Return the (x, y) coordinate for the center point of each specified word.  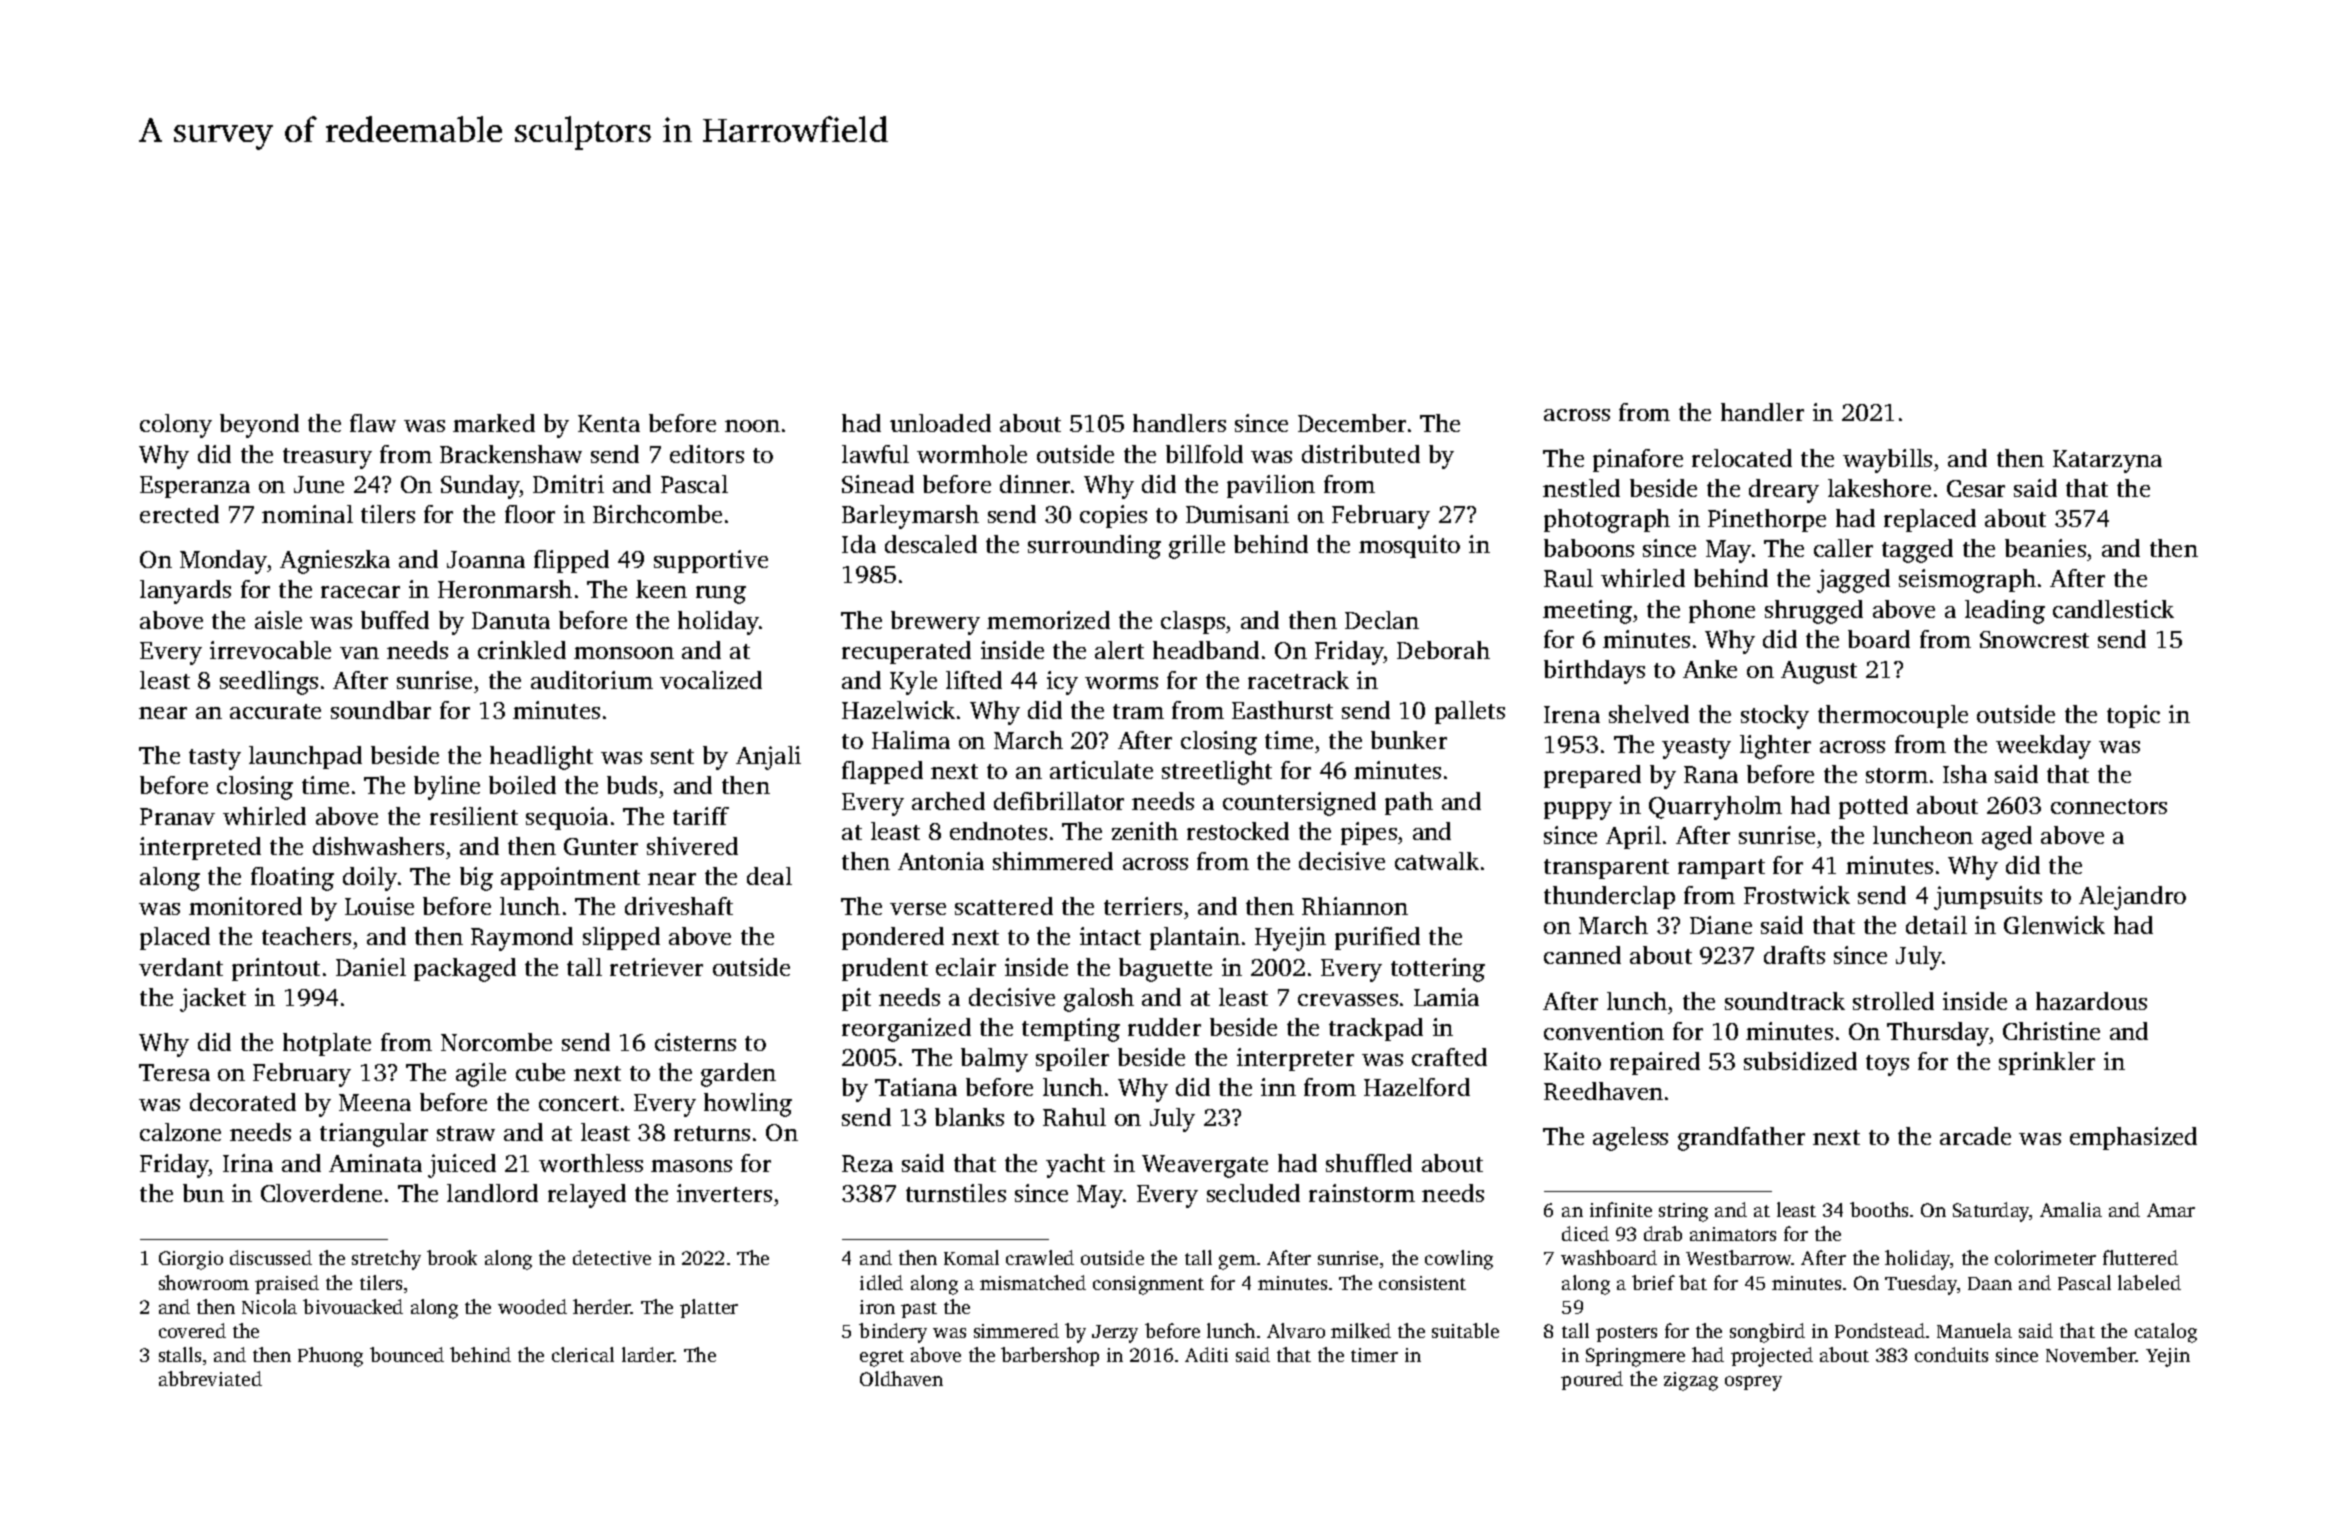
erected (179, 514)
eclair (966, 967)
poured (1592, 1380)
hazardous (2091, 1001)
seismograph (1967, 581)
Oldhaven (901, 1378)
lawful (875, 454)
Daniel (371, 967)
